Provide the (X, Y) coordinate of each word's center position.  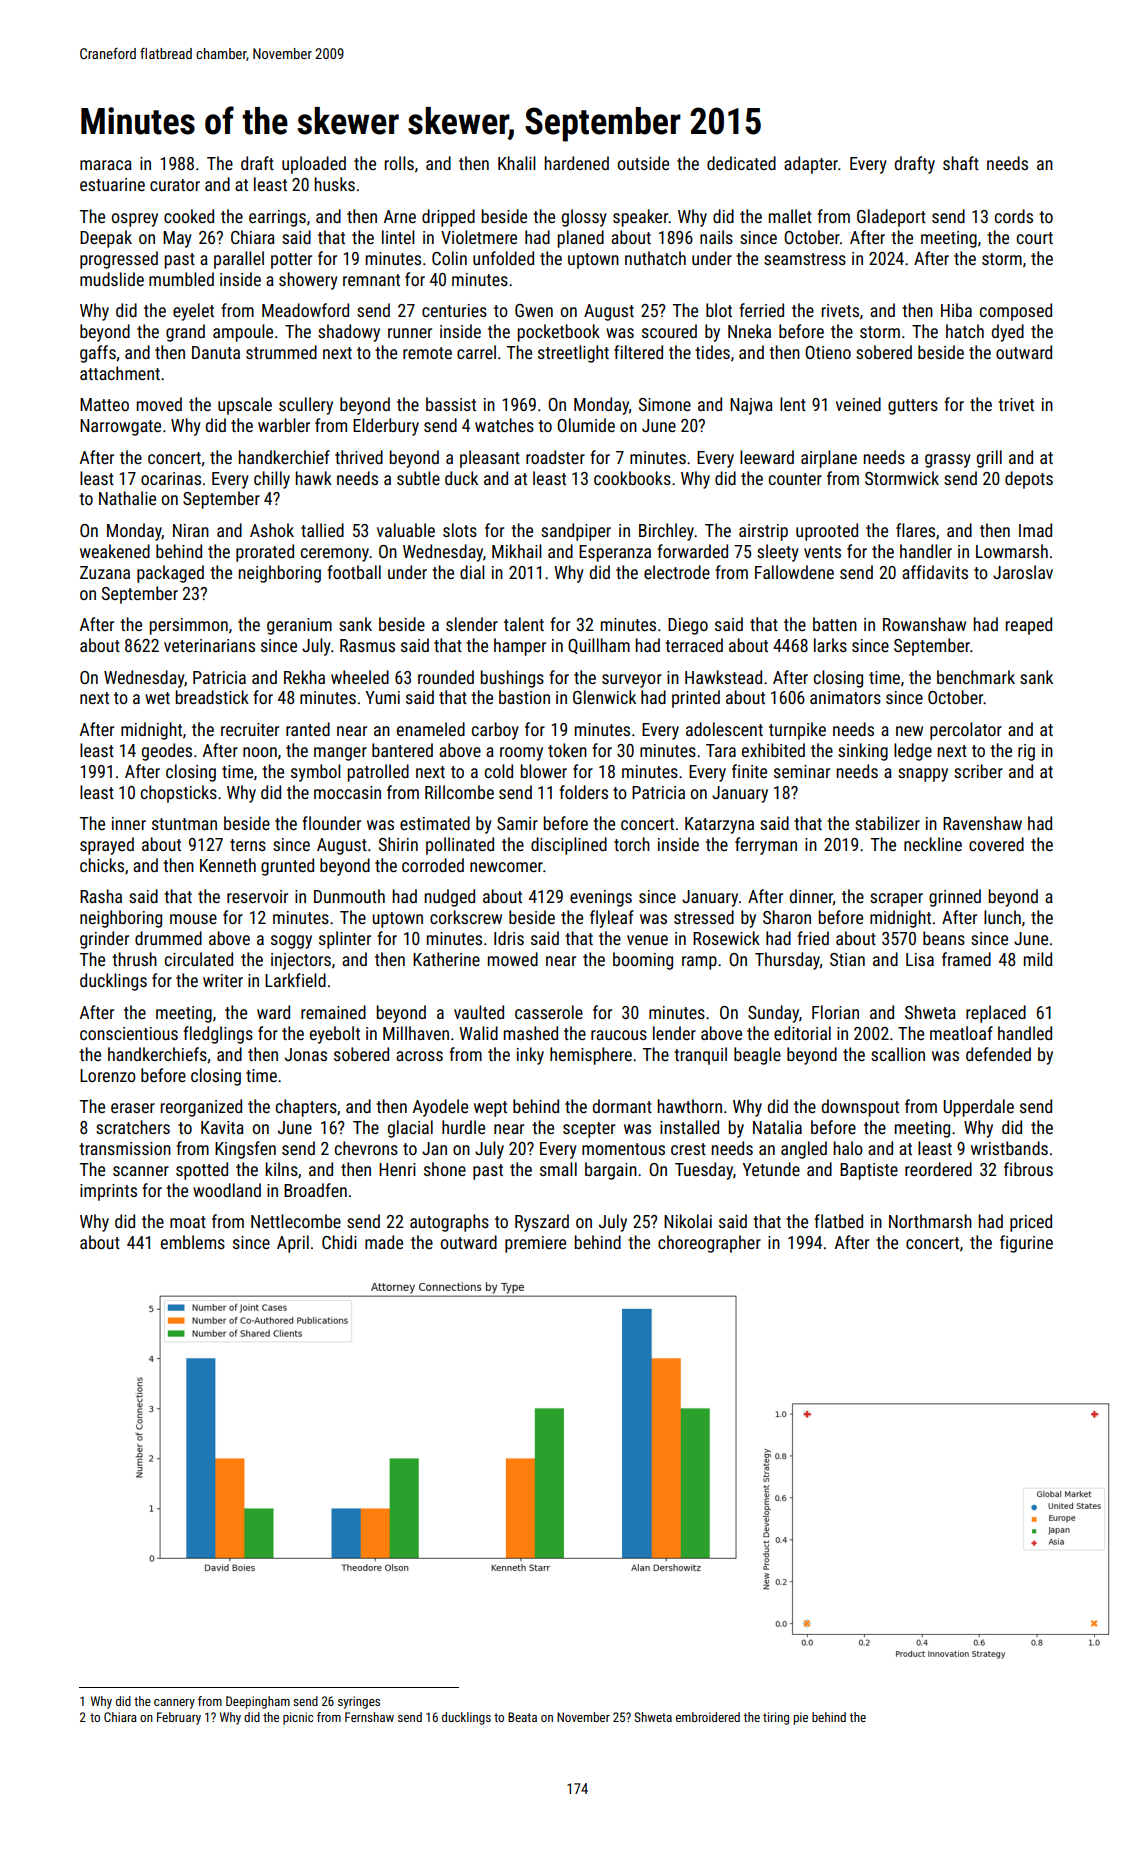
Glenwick (604, 697)
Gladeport (891, 218)
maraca (106, 165)
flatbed (838, 1221)
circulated (199, 959)
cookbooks (632, 478)
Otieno (828, 352)
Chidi (339, 1242)
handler (926, 551)
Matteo (104, 404)
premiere (535, 1244)
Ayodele (440, 1108)
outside (643, 163)
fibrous (1028, 1169)
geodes (167, 752)
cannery (174, 1704)
